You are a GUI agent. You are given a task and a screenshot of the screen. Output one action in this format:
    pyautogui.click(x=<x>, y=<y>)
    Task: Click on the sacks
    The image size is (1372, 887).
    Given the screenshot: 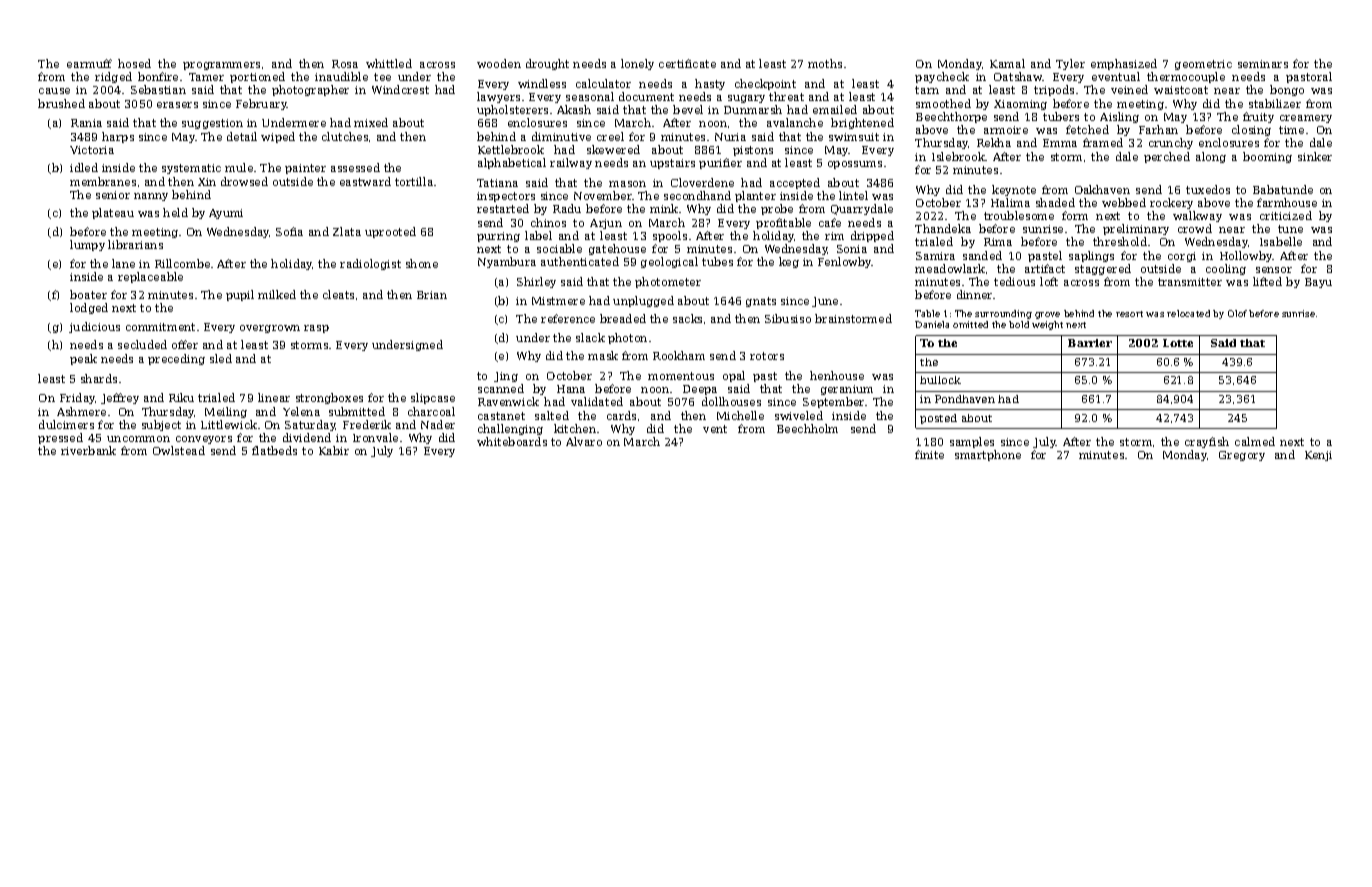 What is the action you would take?
    pyautogui.click(x=687, y=318)
